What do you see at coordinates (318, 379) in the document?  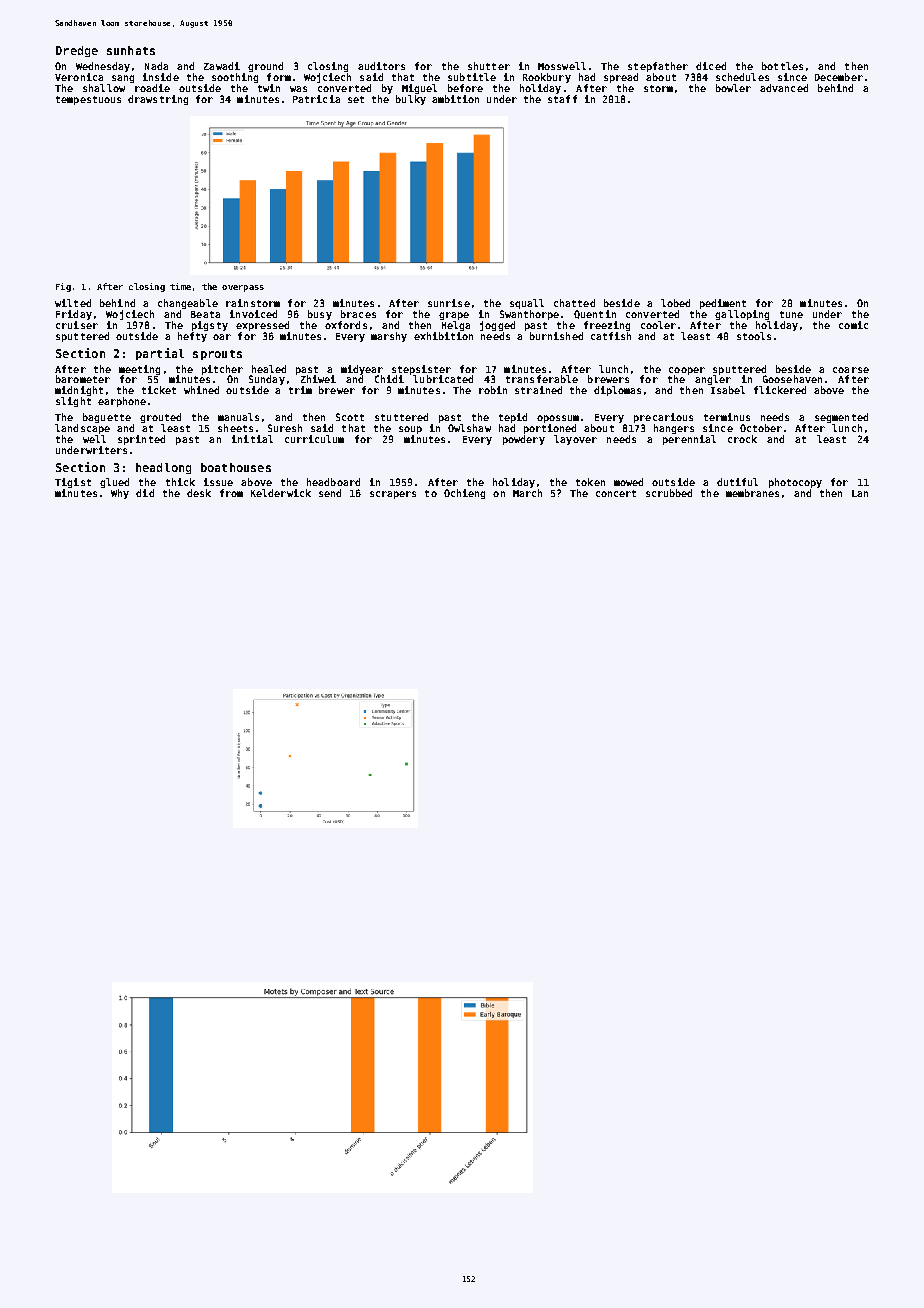 I see `Zhiwei` at bounding box center [318, 379].
